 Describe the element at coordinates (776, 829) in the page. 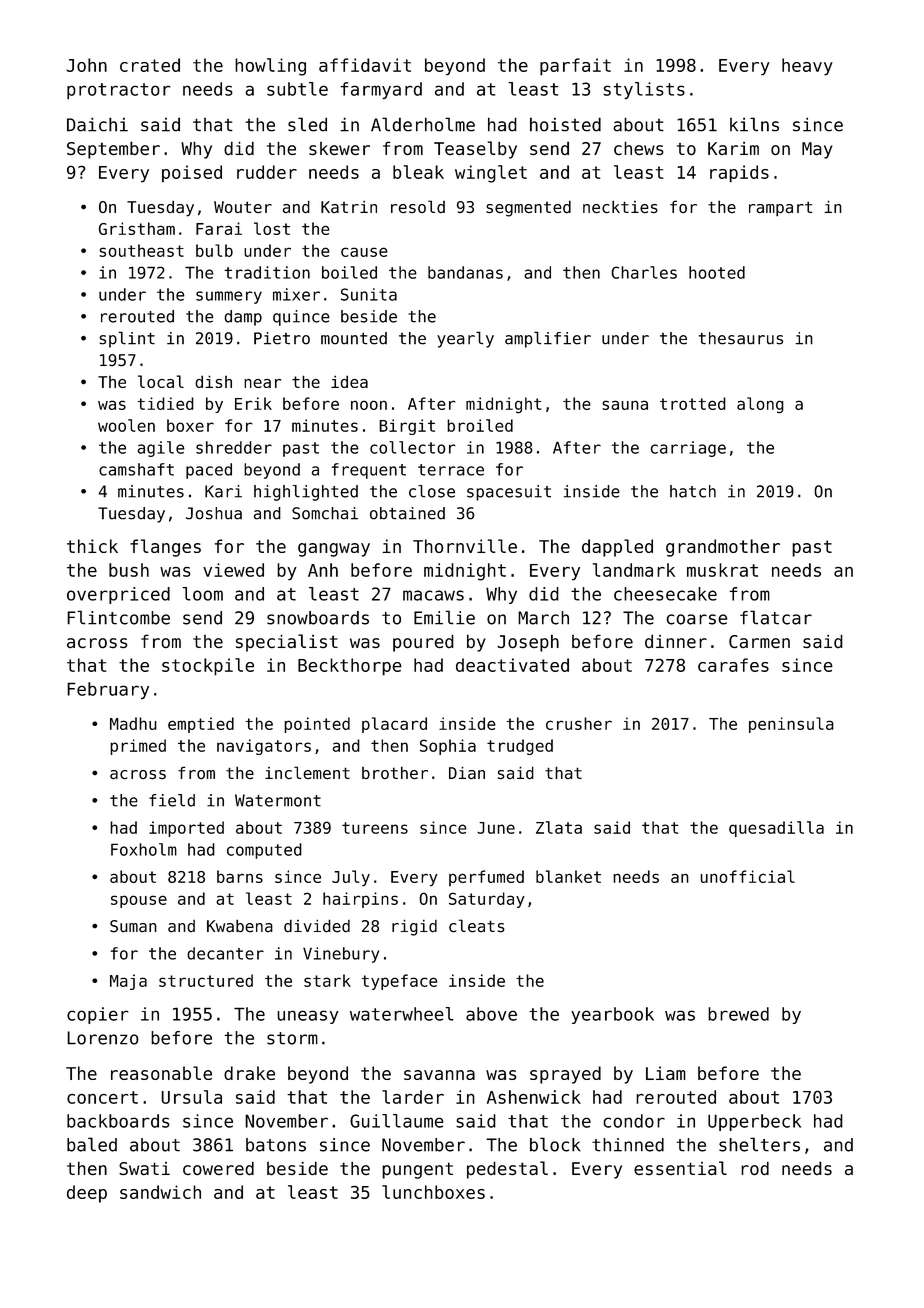

I see `quesadilla` at that location.
